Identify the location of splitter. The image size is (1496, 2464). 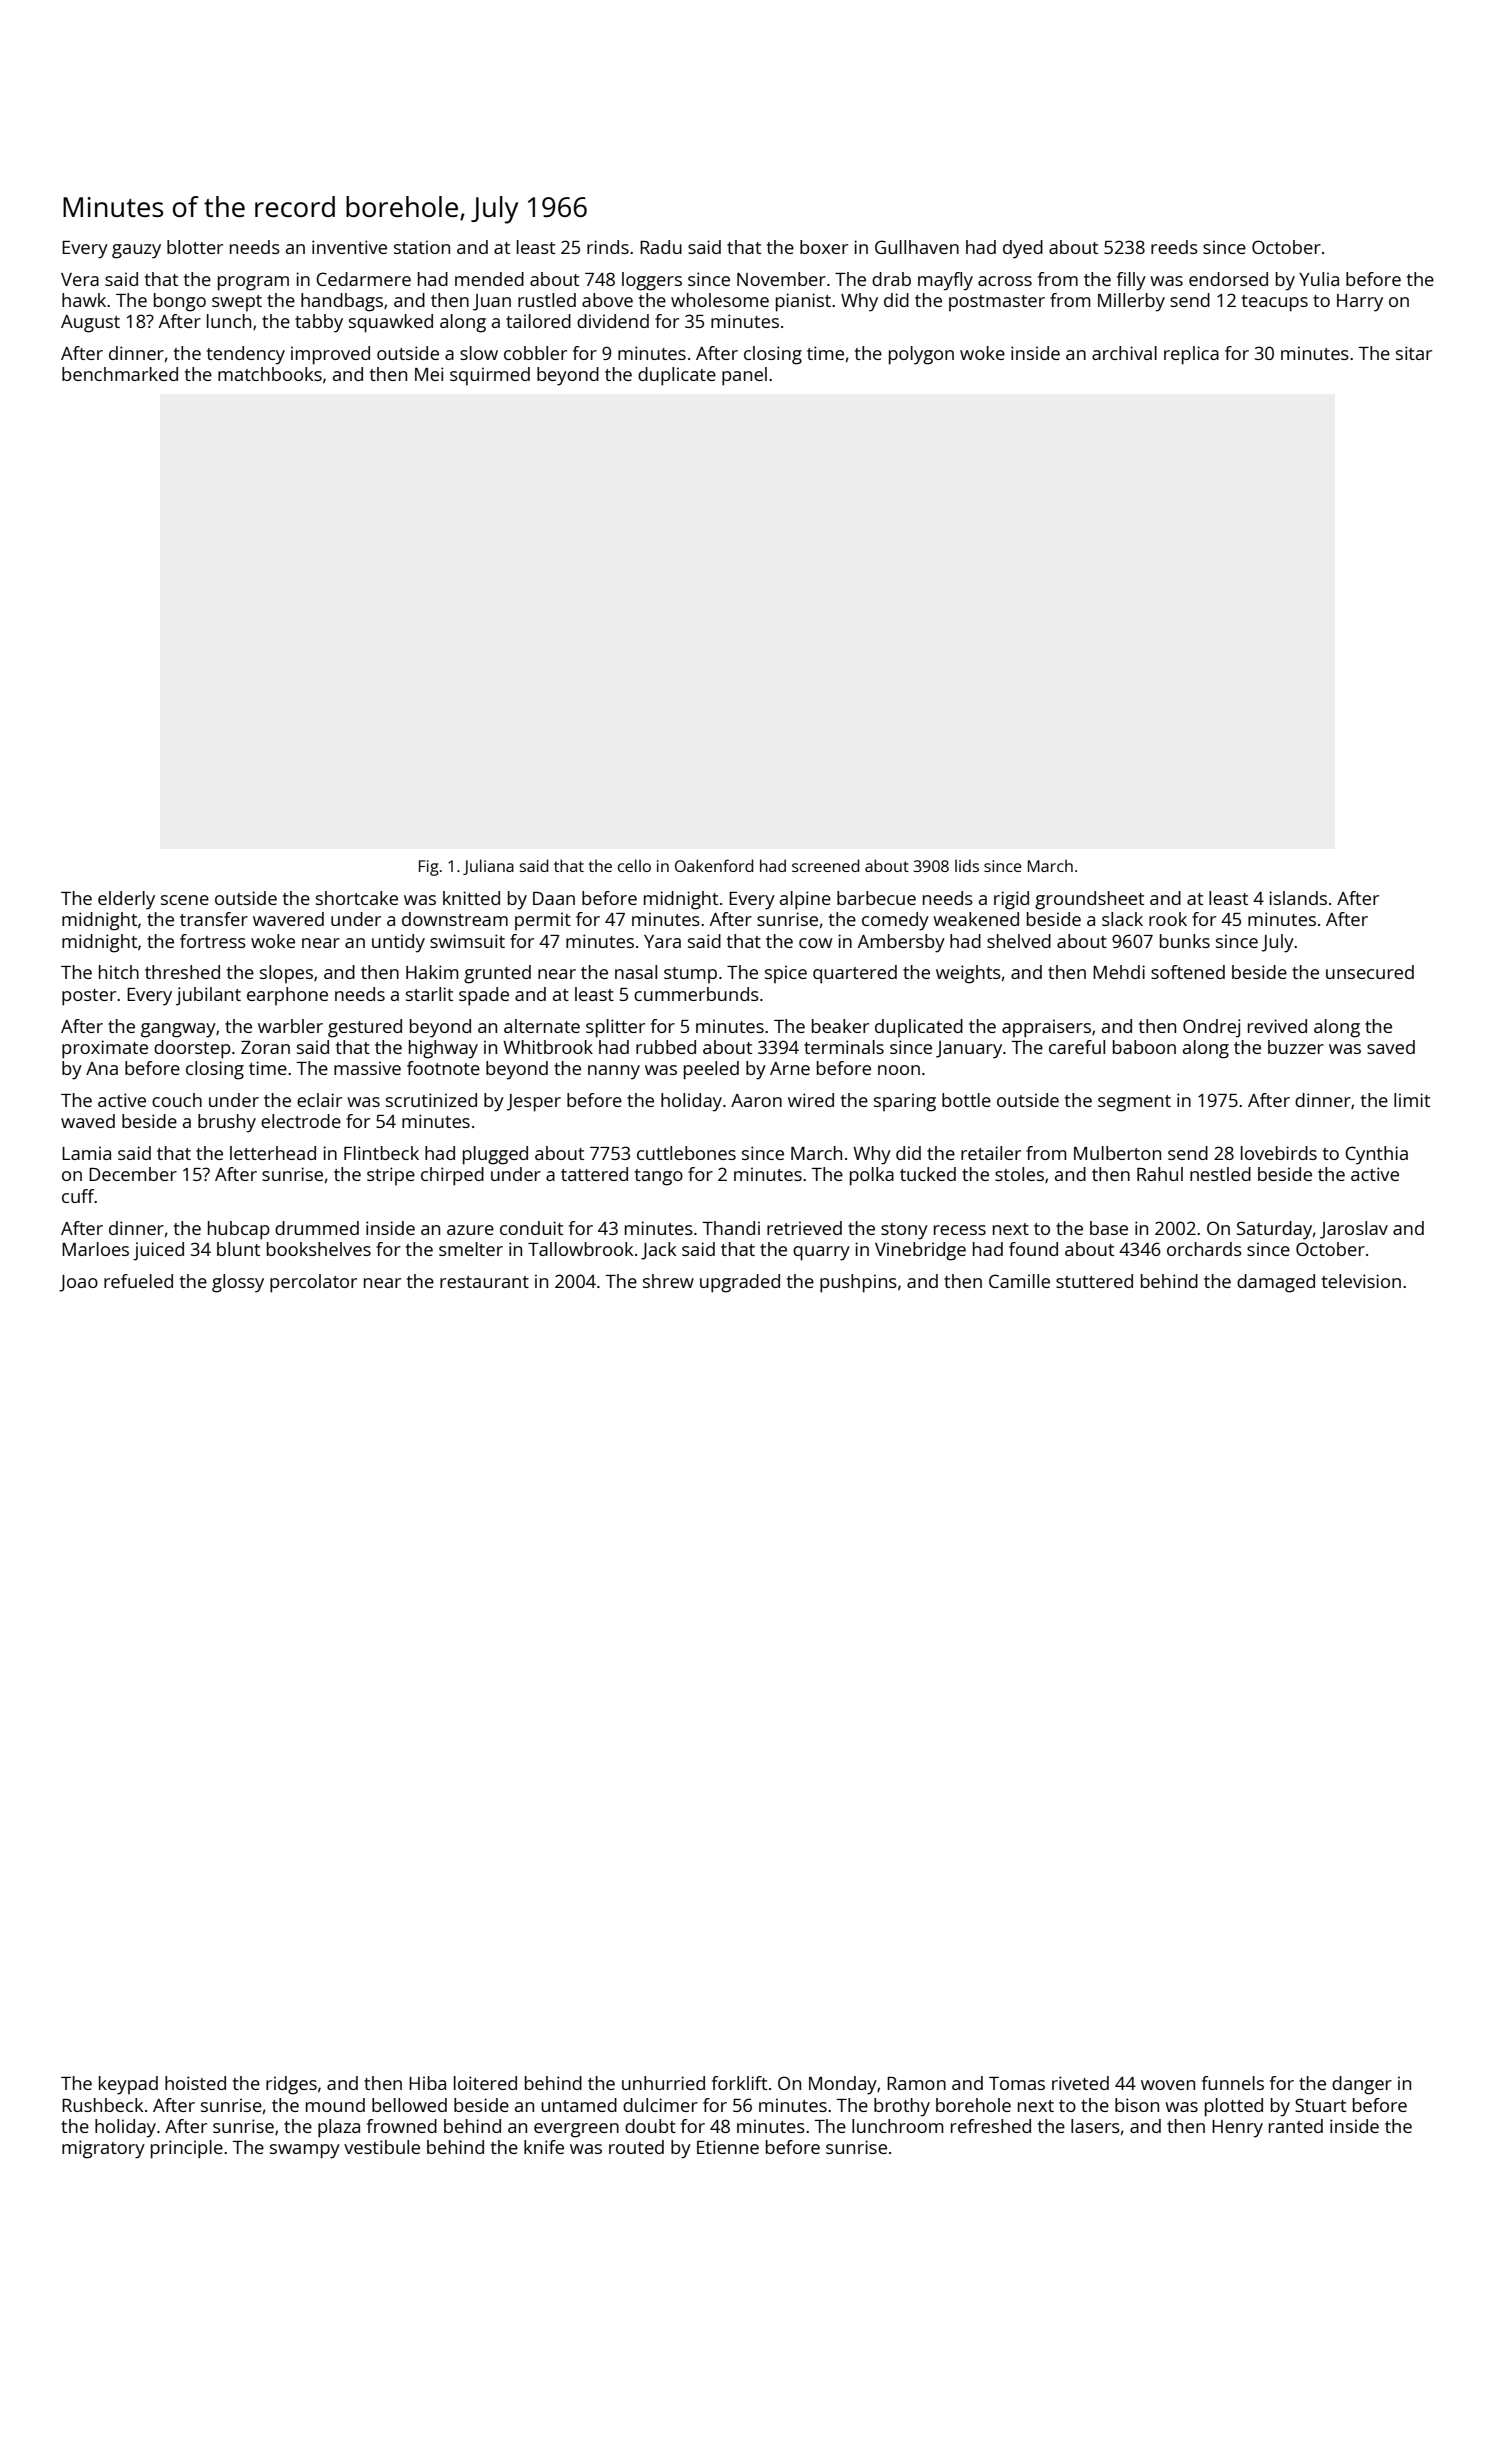
(615, 1028).
